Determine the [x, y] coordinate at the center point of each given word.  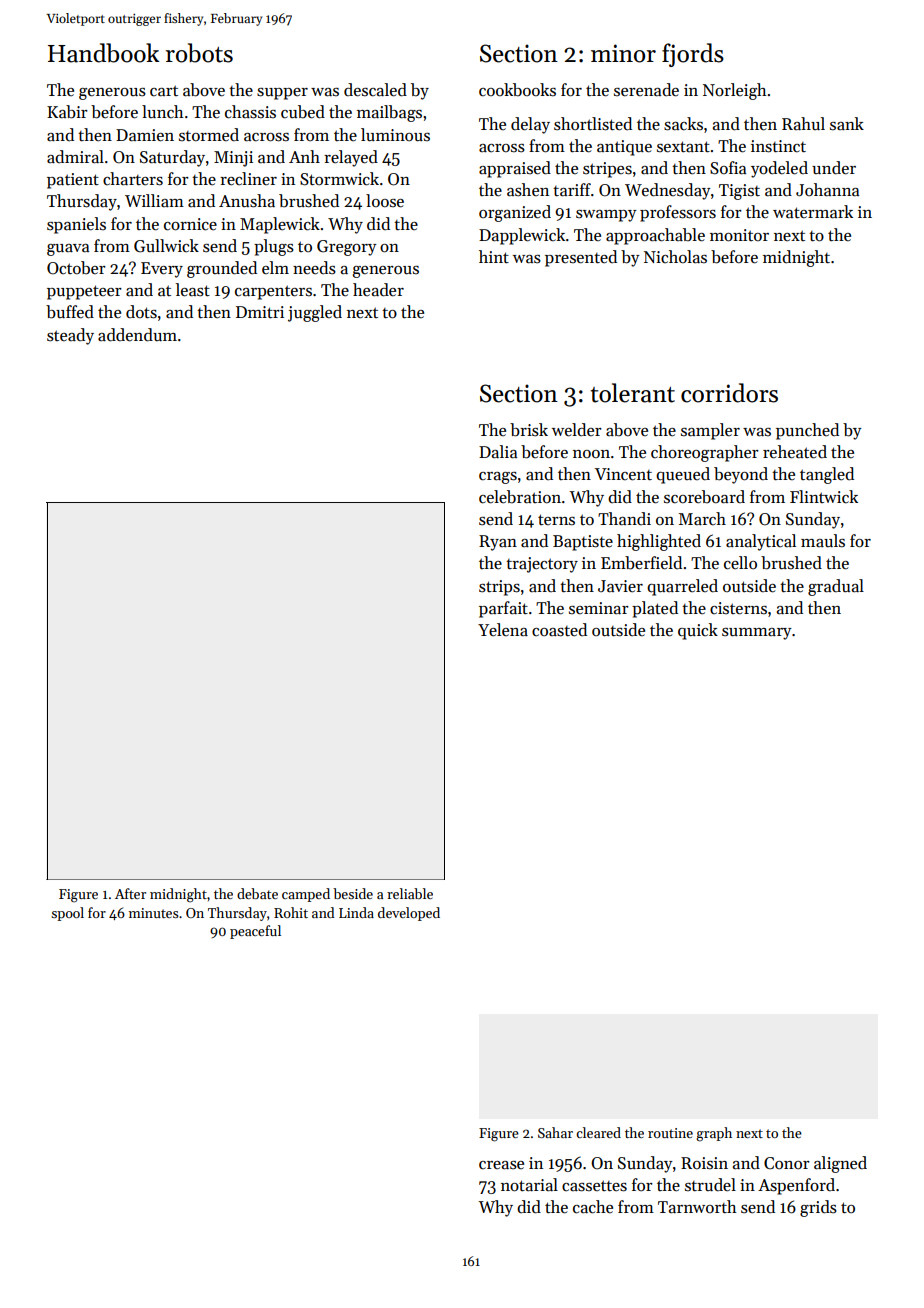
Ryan [498, 543]
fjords [693, 55]
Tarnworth [697, 1207]
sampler [710, 431]
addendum [137, 335]
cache [593, 1207]
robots [199, 53]
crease [501, 1165]
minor [623, 53]
